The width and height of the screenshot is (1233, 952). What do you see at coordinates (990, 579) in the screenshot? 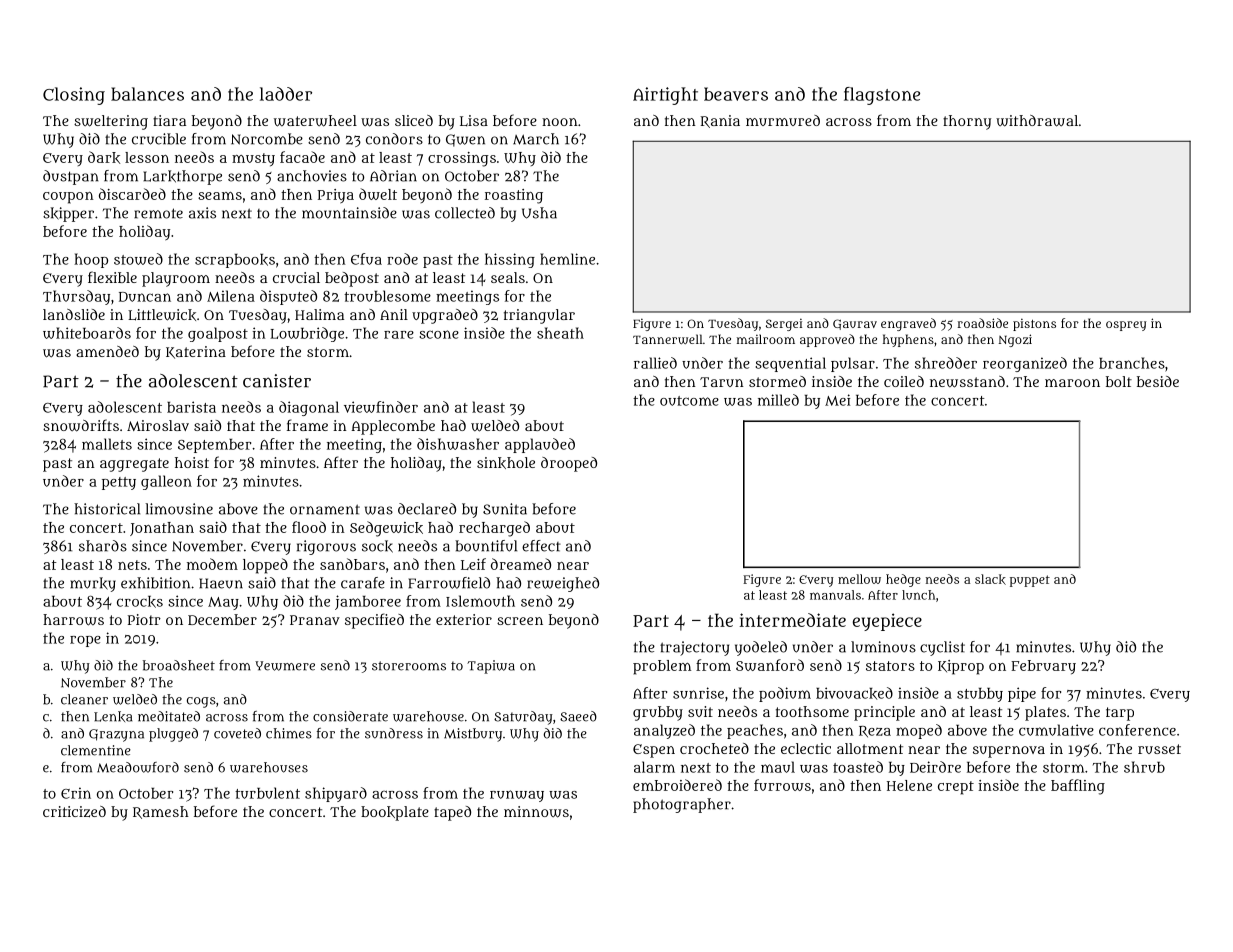
I see `slack` at bounding box center [990, 579].
